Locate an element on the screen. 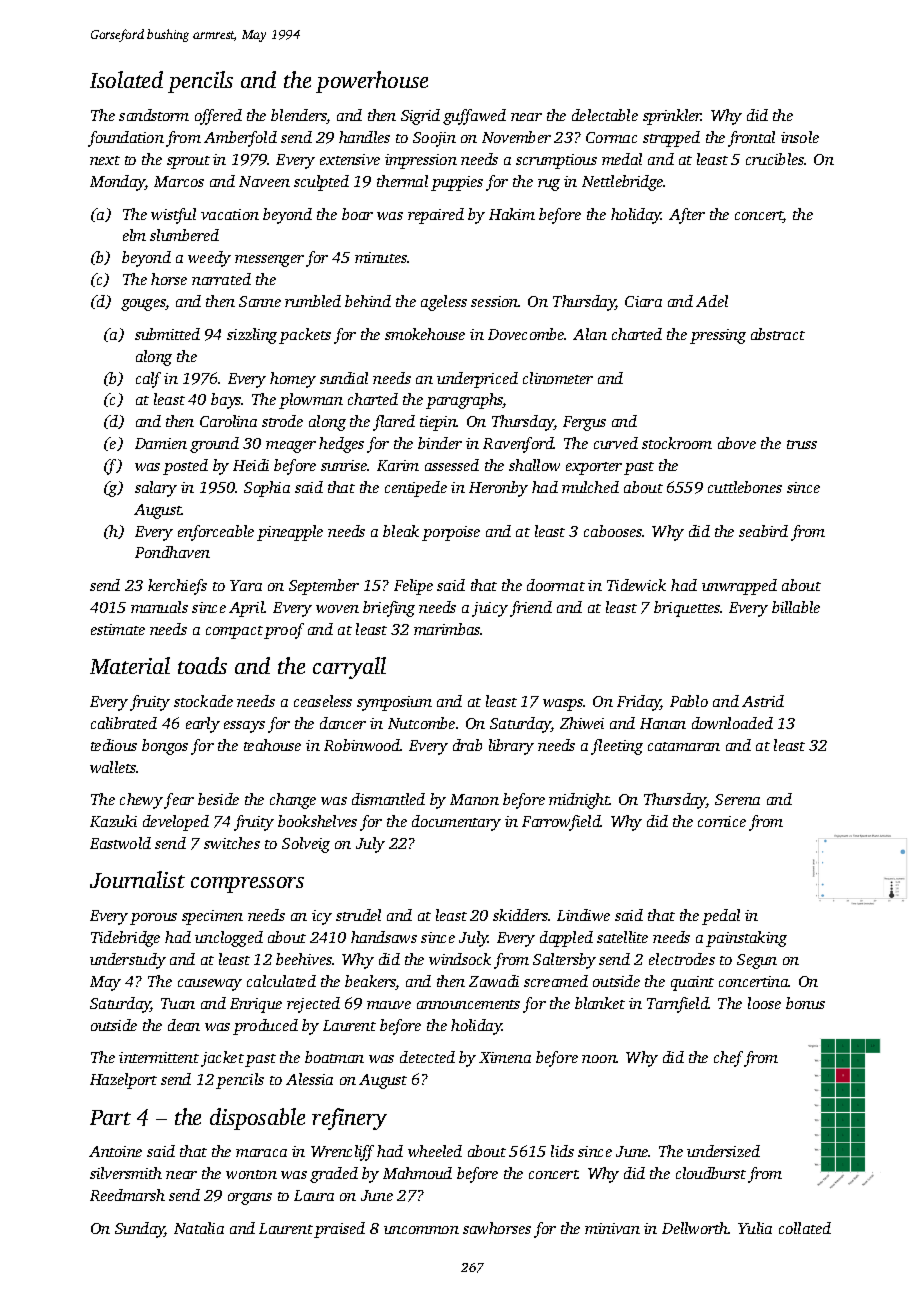  uncommon is located at coordinates (421, 1230).
